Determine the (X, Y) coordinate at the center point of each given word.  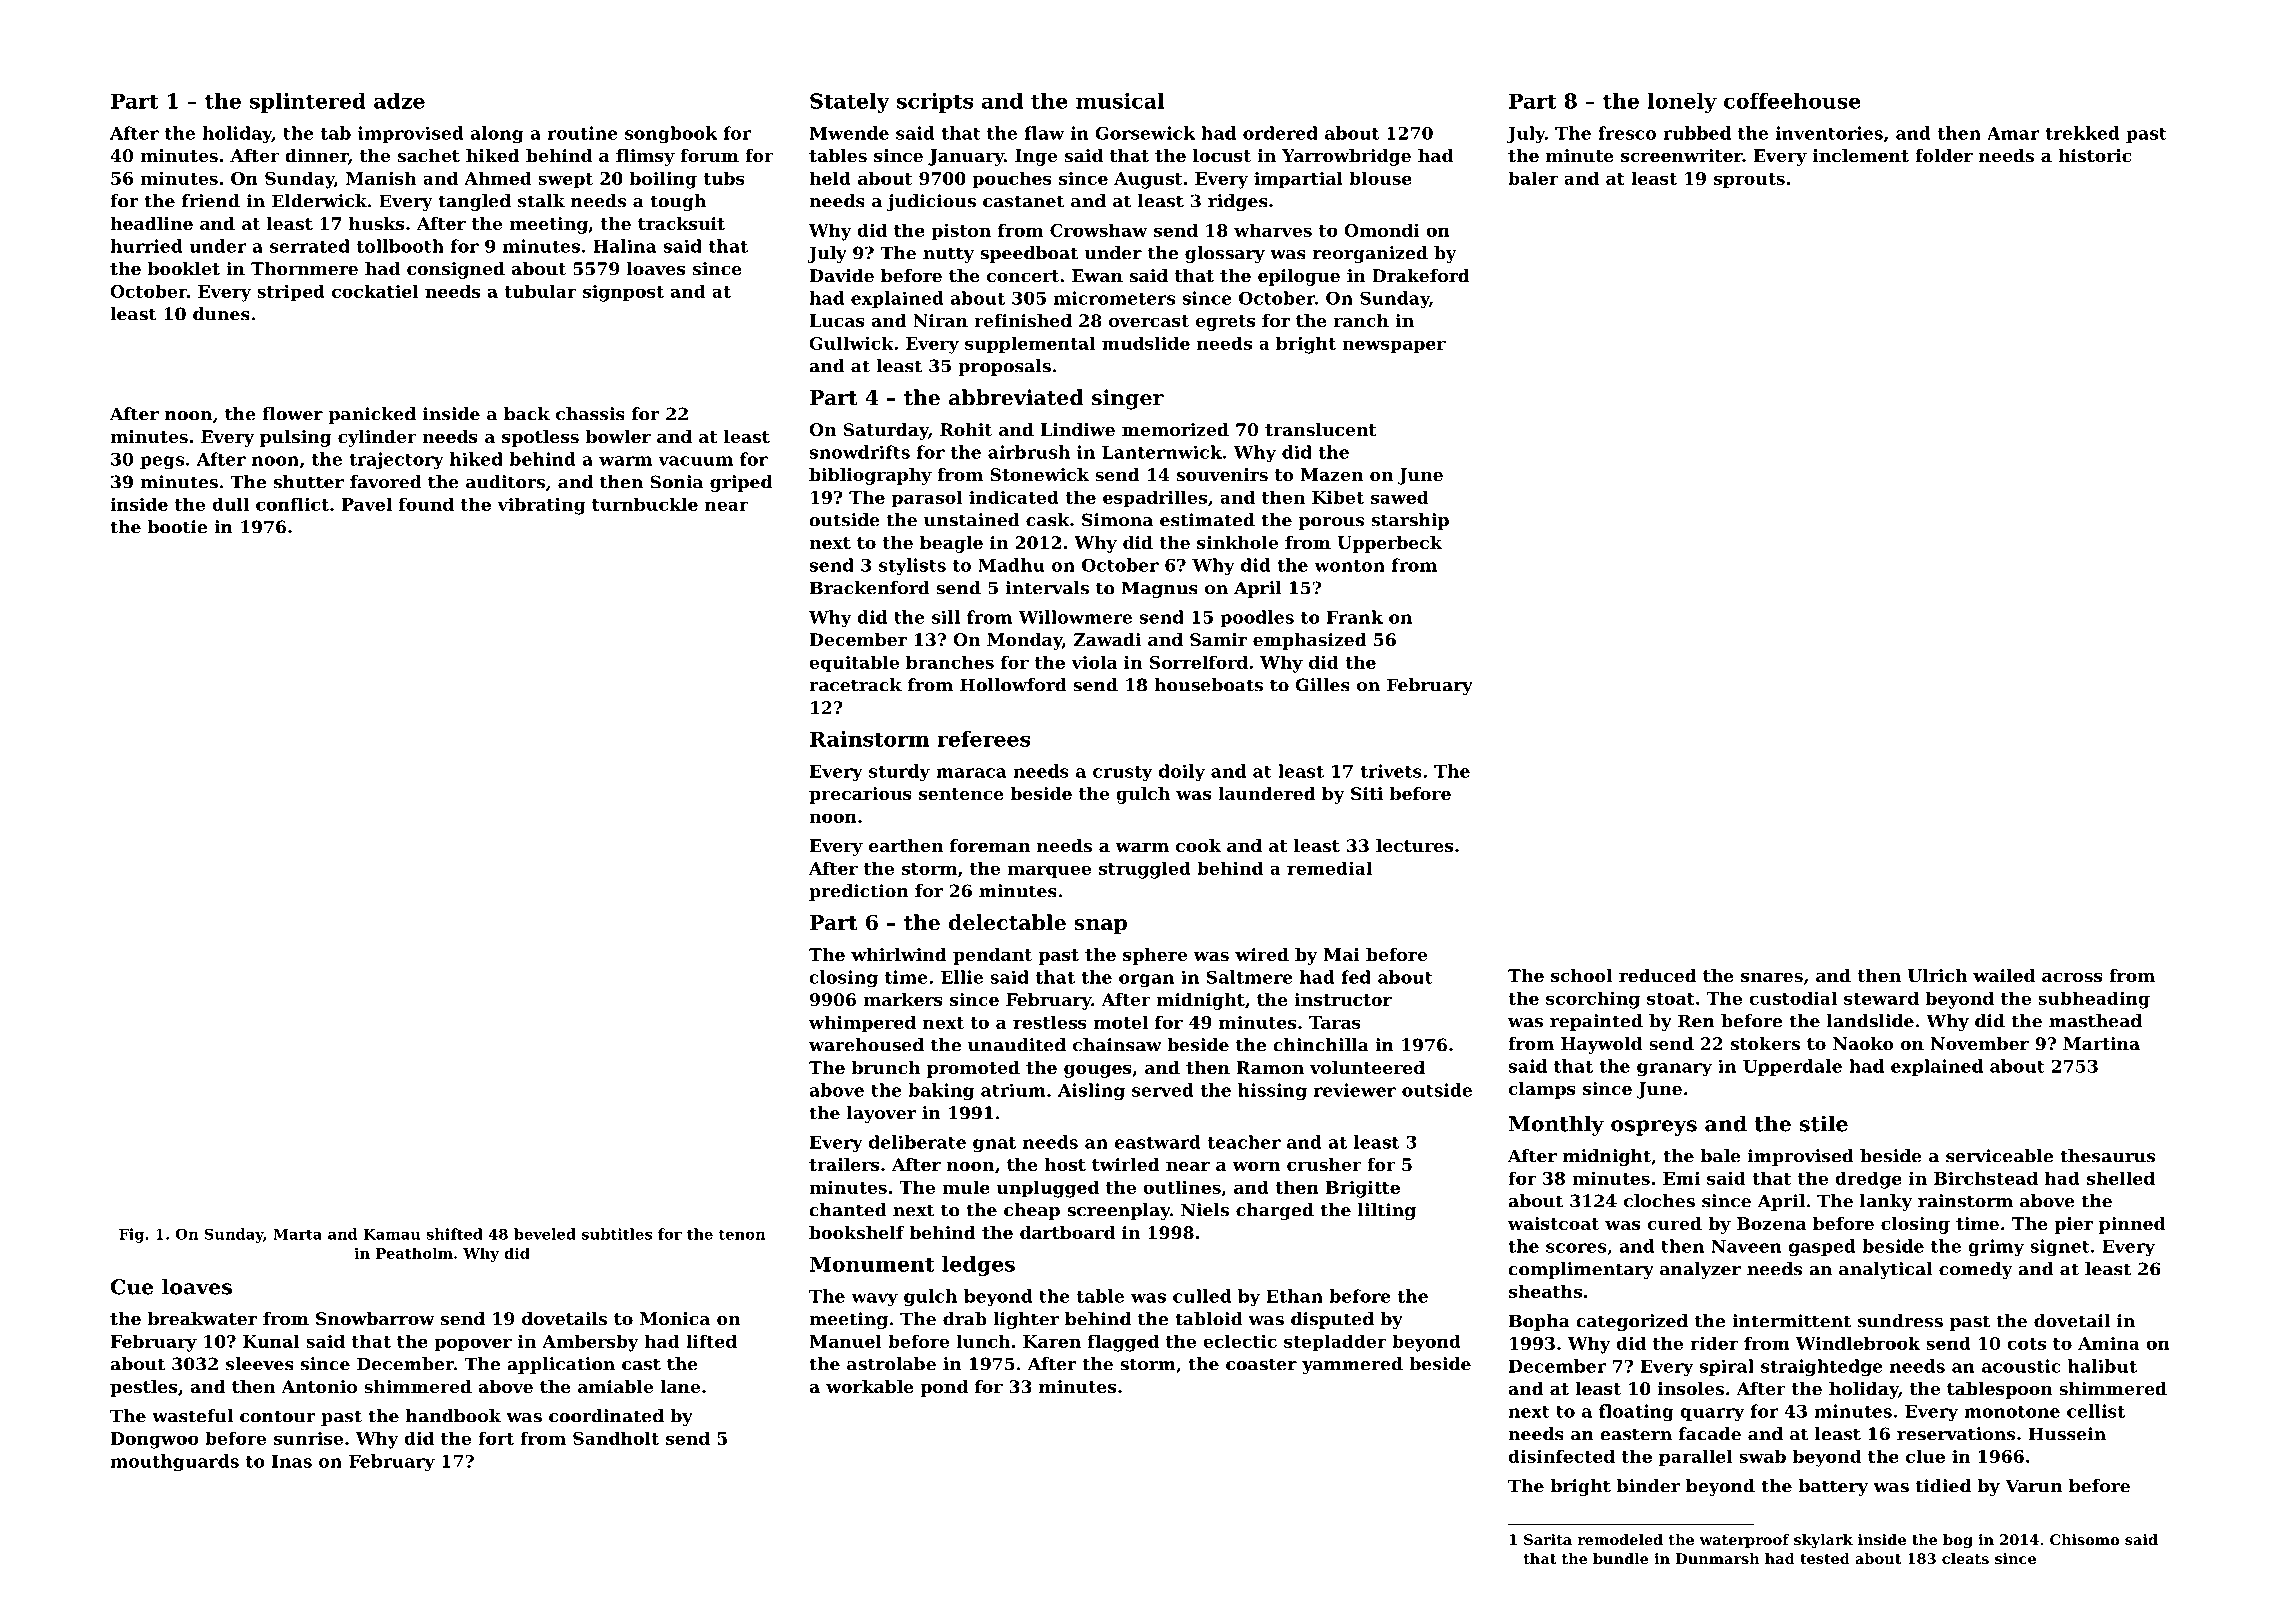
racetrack (855, 685)
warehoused (866, 1045)
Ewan (1097, 275)
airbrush (1029, 452)
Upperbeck (1390, 544)
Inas (292, 1461)
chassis (590, 414)
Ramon (1270, 1067)
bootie (177, 527)
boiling (663, 180)
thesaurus (2107, 1156)
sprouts (1749, 181)
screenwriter (1682, 155)
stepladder (1335, 1343)
